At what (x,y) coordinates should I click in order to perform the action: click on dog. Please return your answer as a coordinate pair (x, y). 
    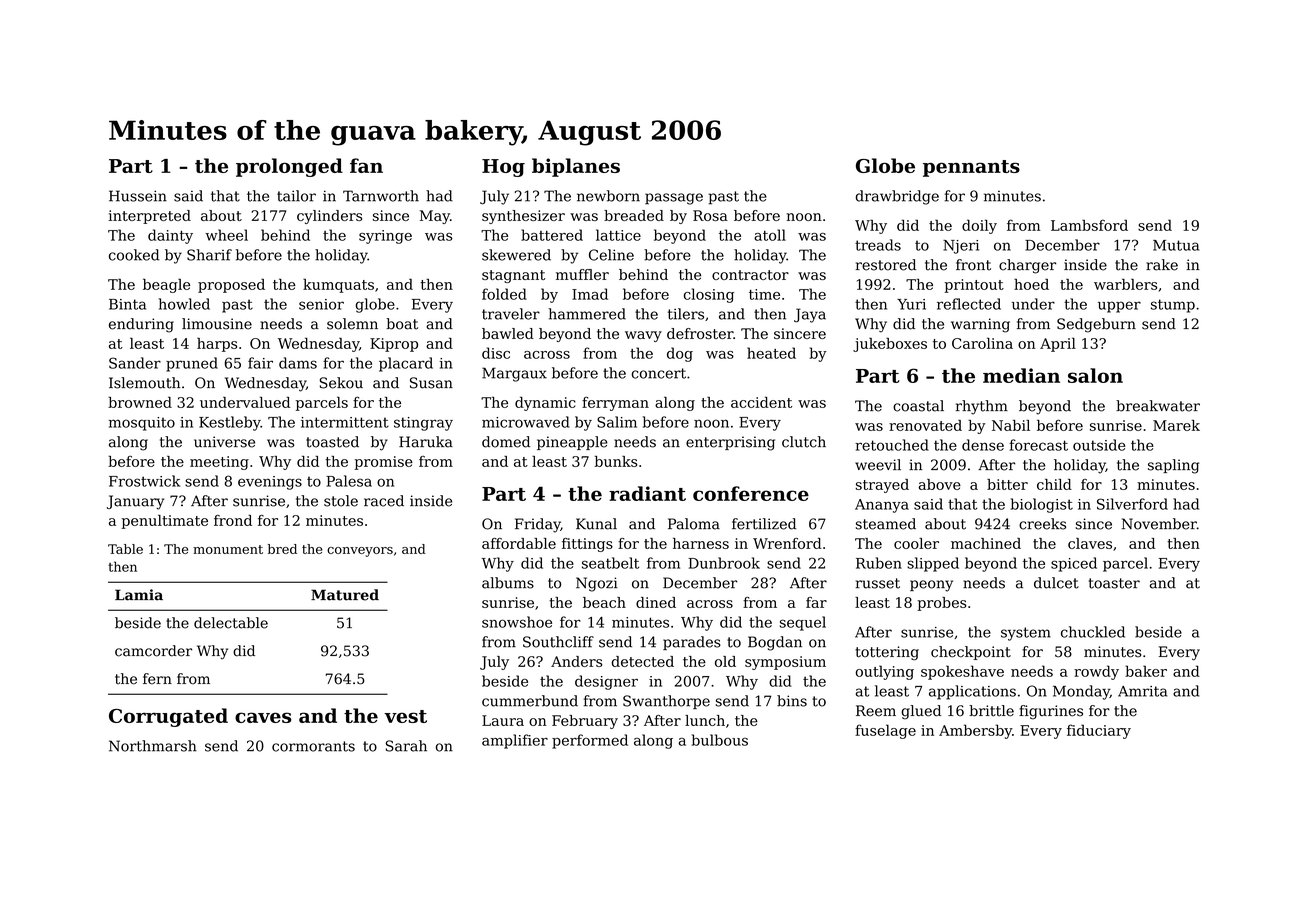
    Looking at the image, I should click on (680, 354).
